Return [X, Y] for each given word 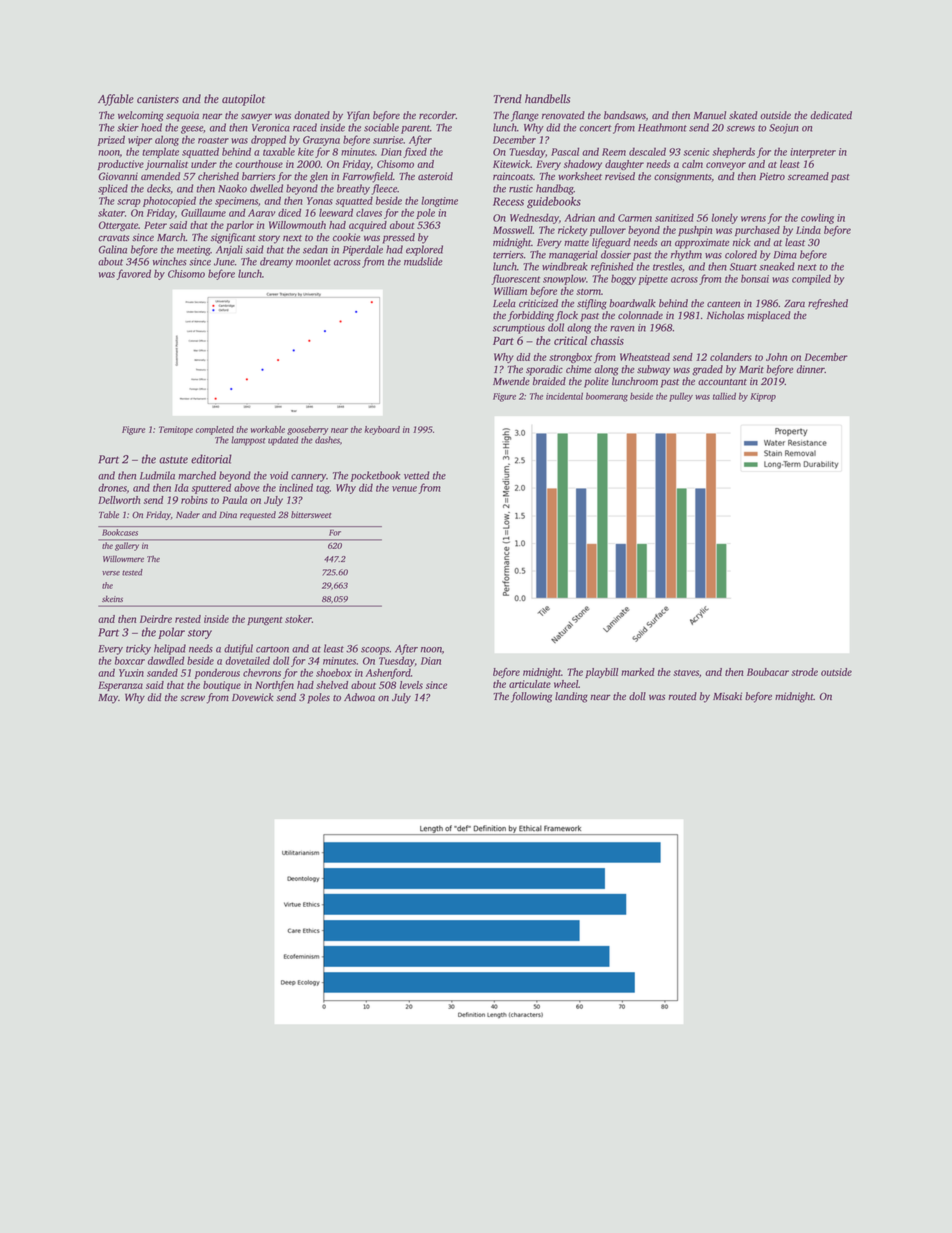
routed [682, 696]
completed [215, 430]
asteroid [435, 176]
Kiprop [763, 397]
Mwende [511, 381]
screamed [808, 176]
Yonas [320, 201]
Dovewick [253, 697]
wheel [566, 684]
